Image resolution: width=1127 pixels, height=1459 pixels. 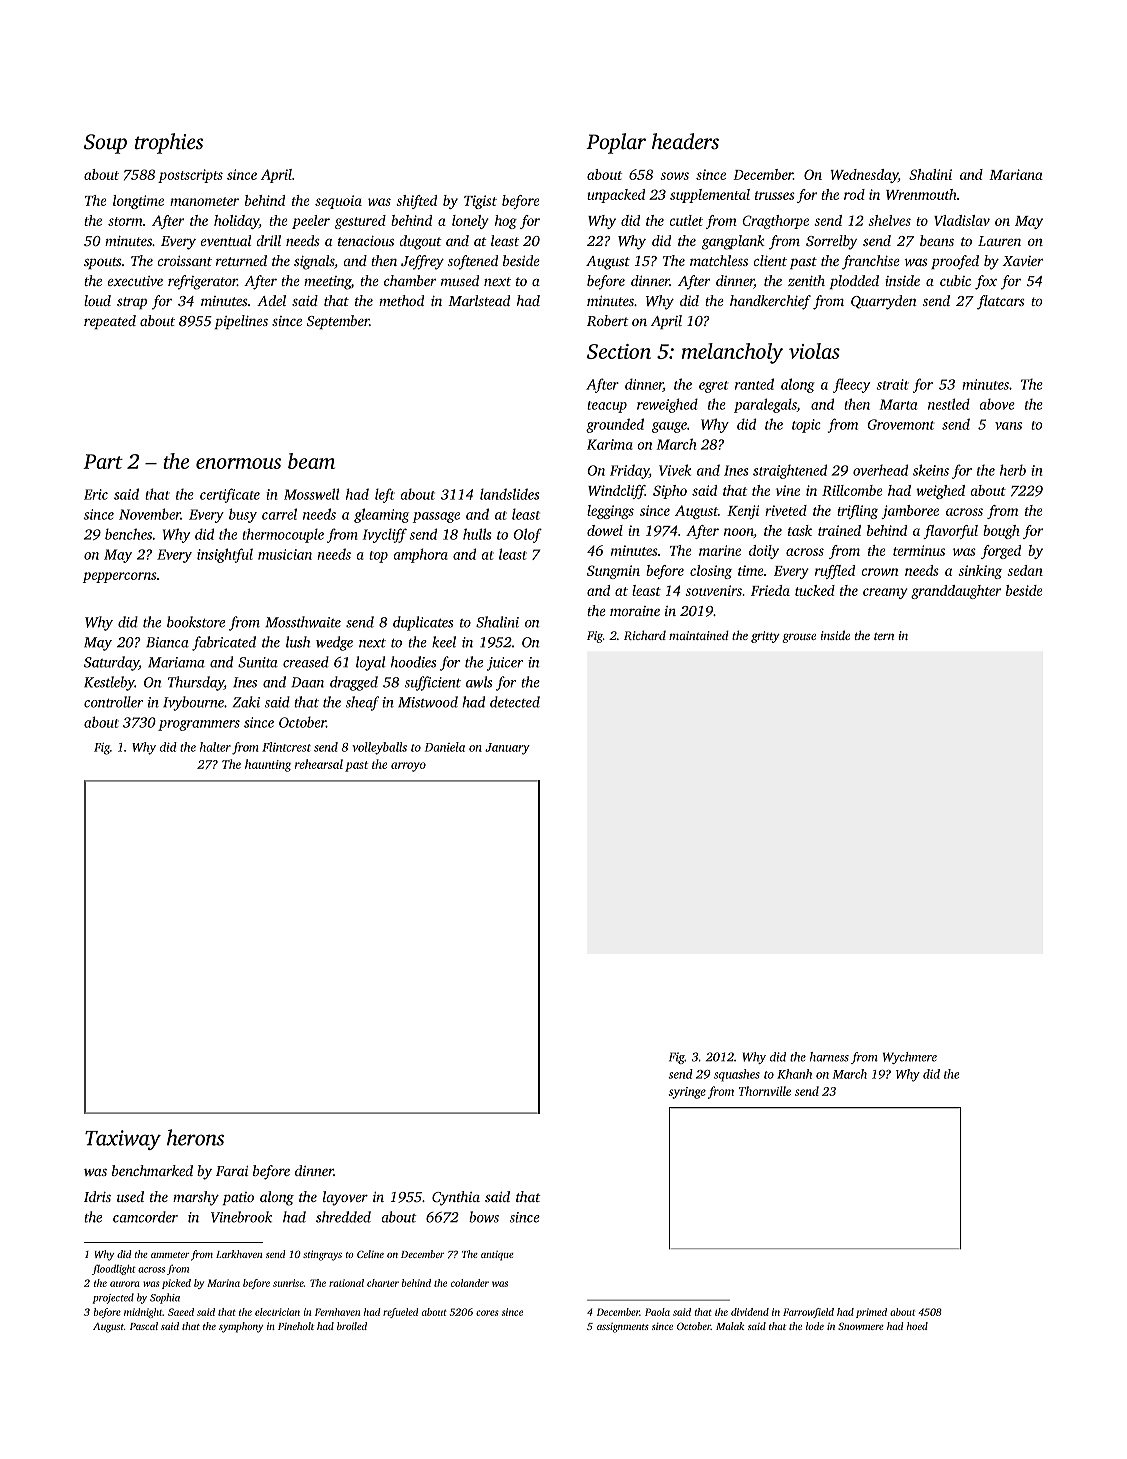 I want to click on harness, so click(x=829, y=1057).
